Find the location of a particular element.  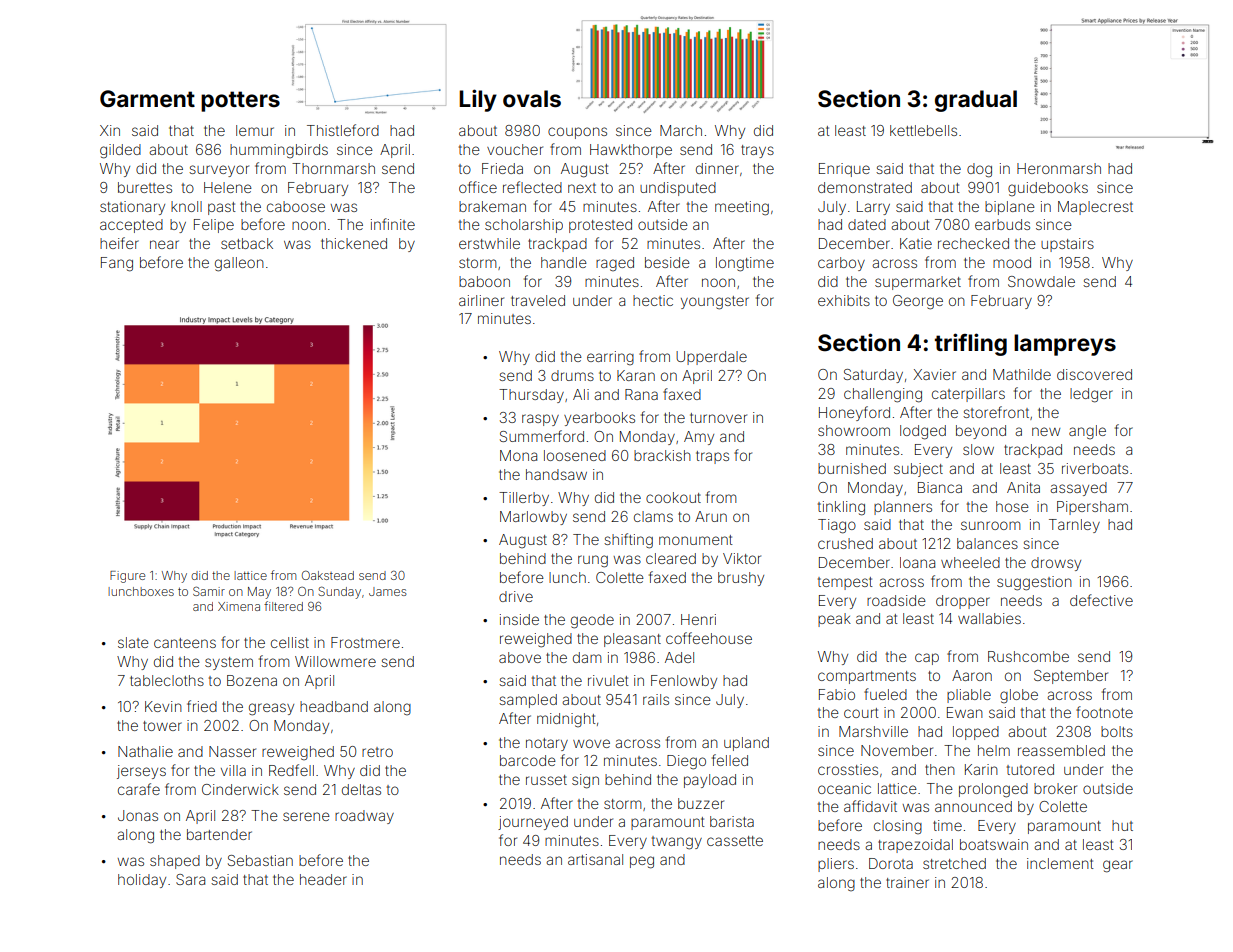

burnished is located at coordinates (852, 468).
